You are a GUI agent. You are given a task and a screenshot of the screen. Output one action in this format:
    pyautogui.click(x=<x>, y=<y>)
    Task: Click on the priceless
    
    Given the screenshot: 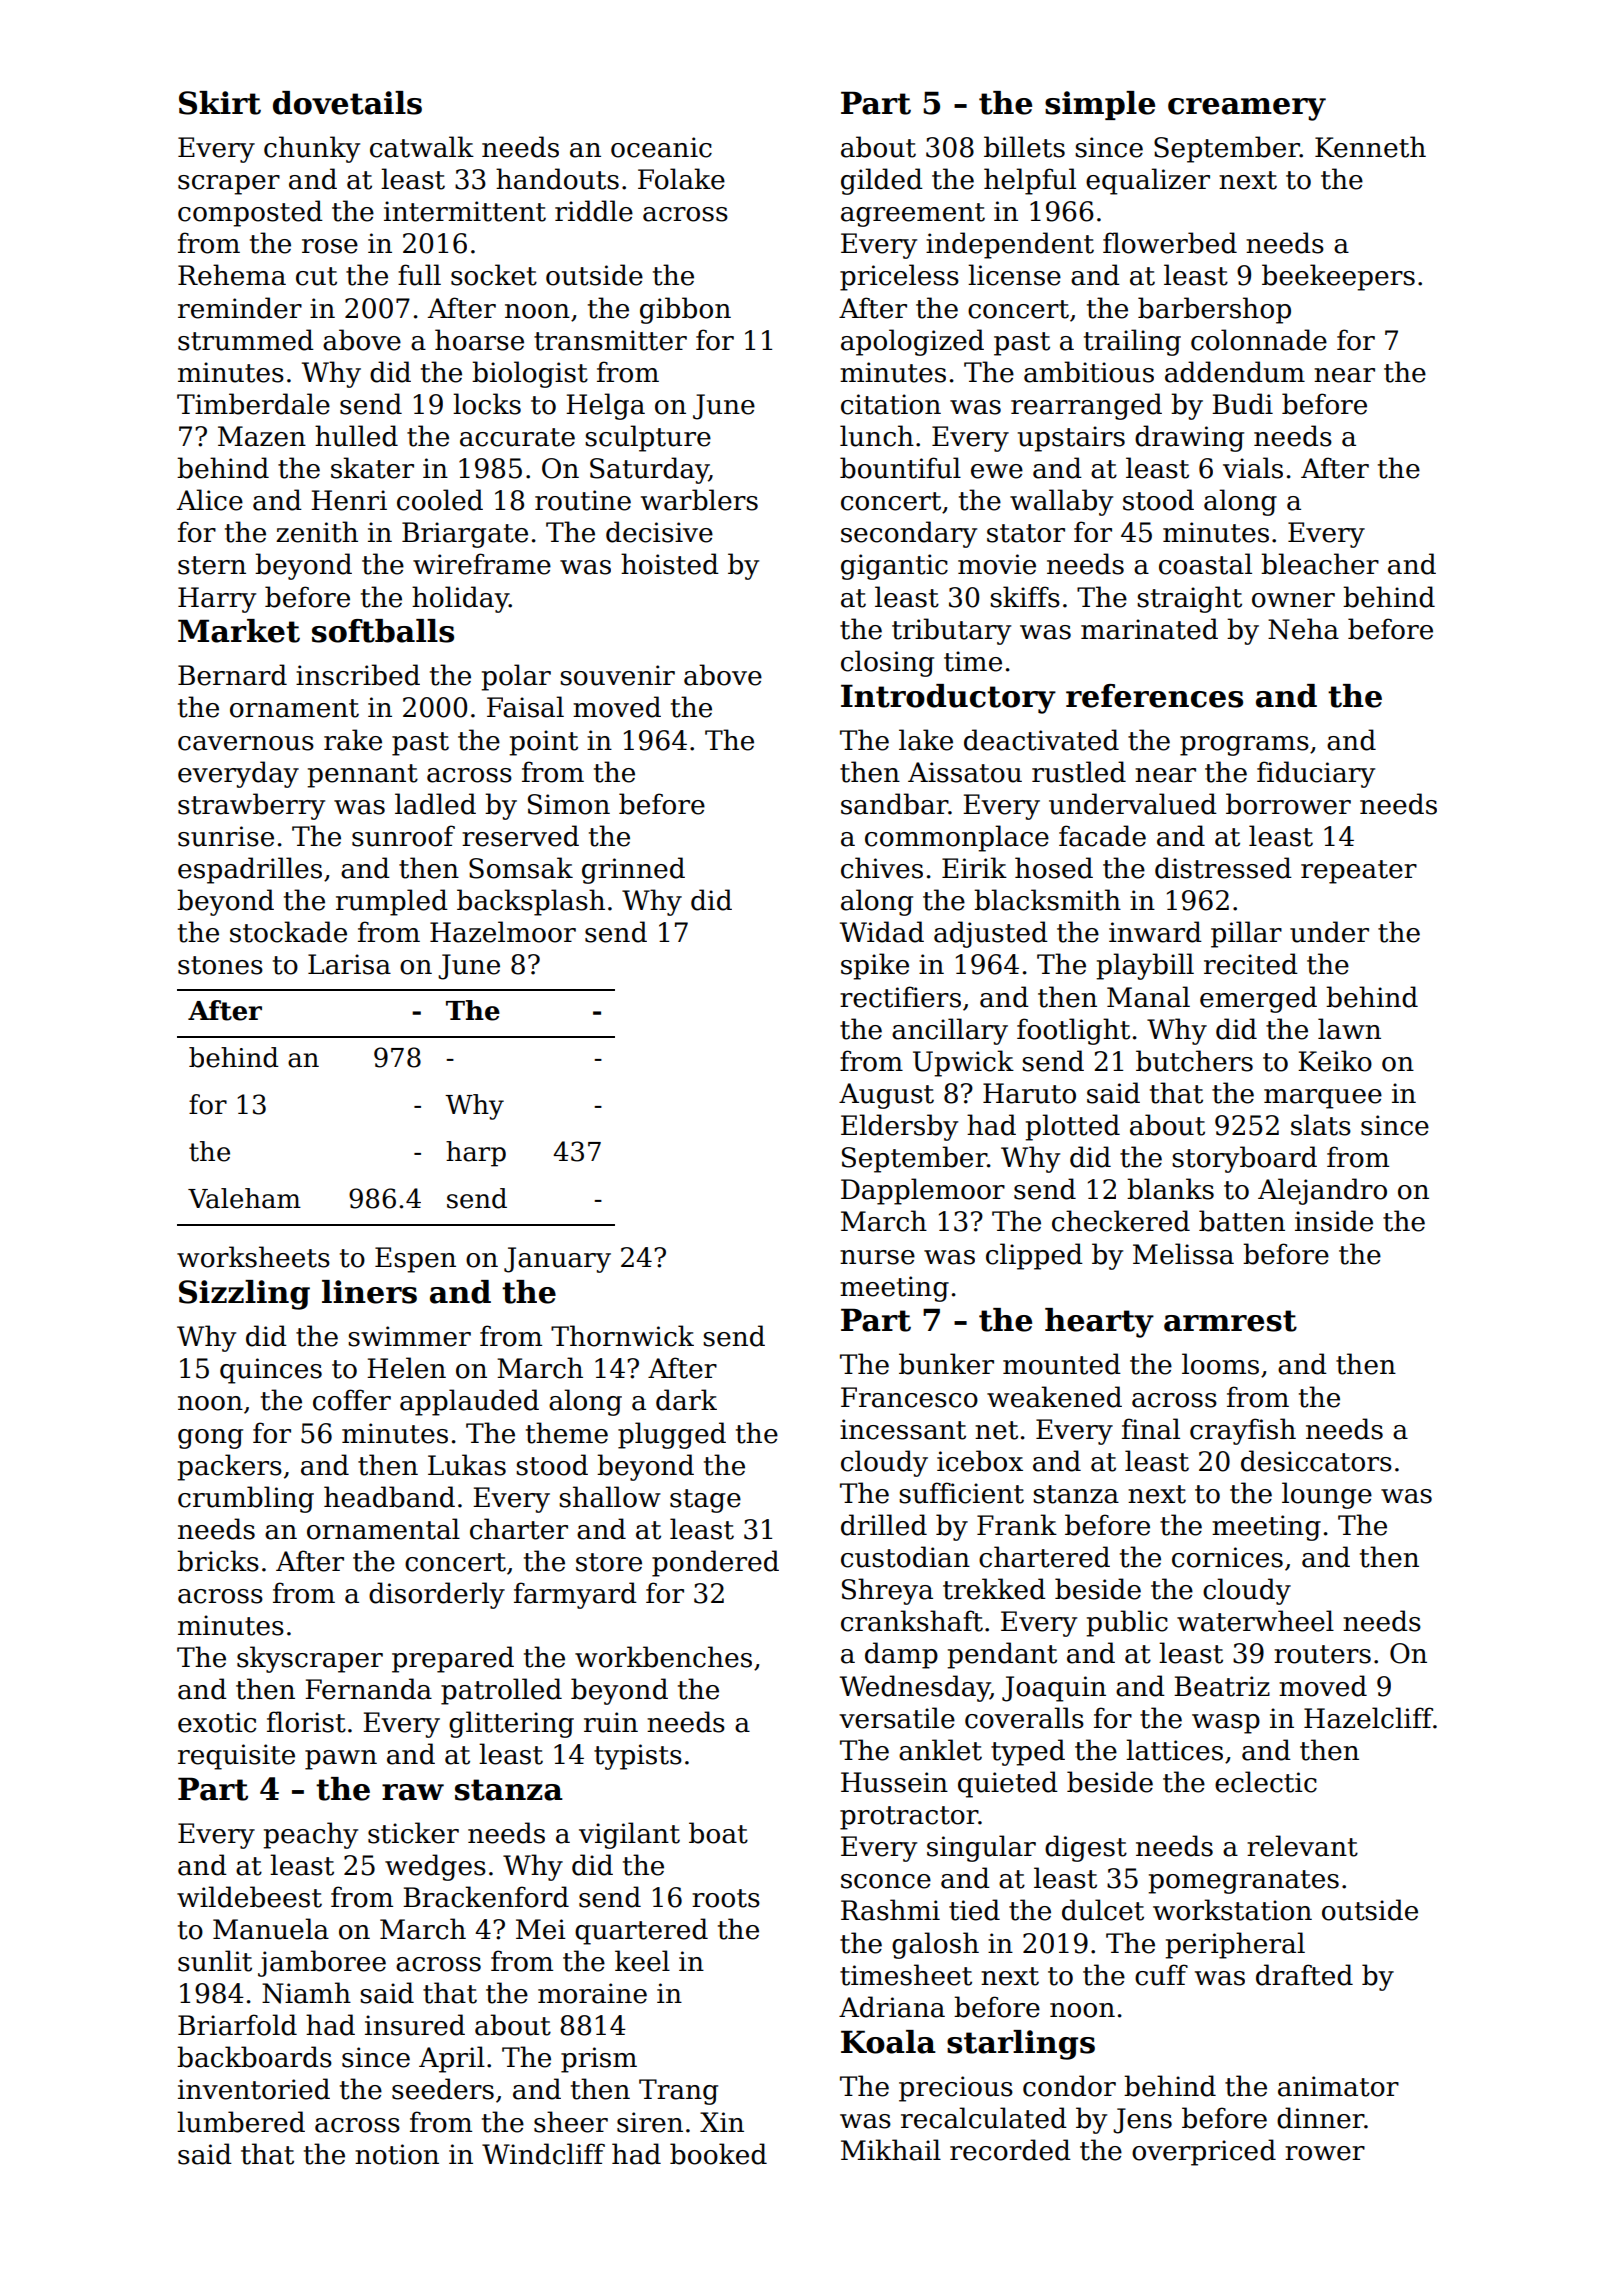 What is the action you would take?
    pyautogui.click(x=899, y=277)
